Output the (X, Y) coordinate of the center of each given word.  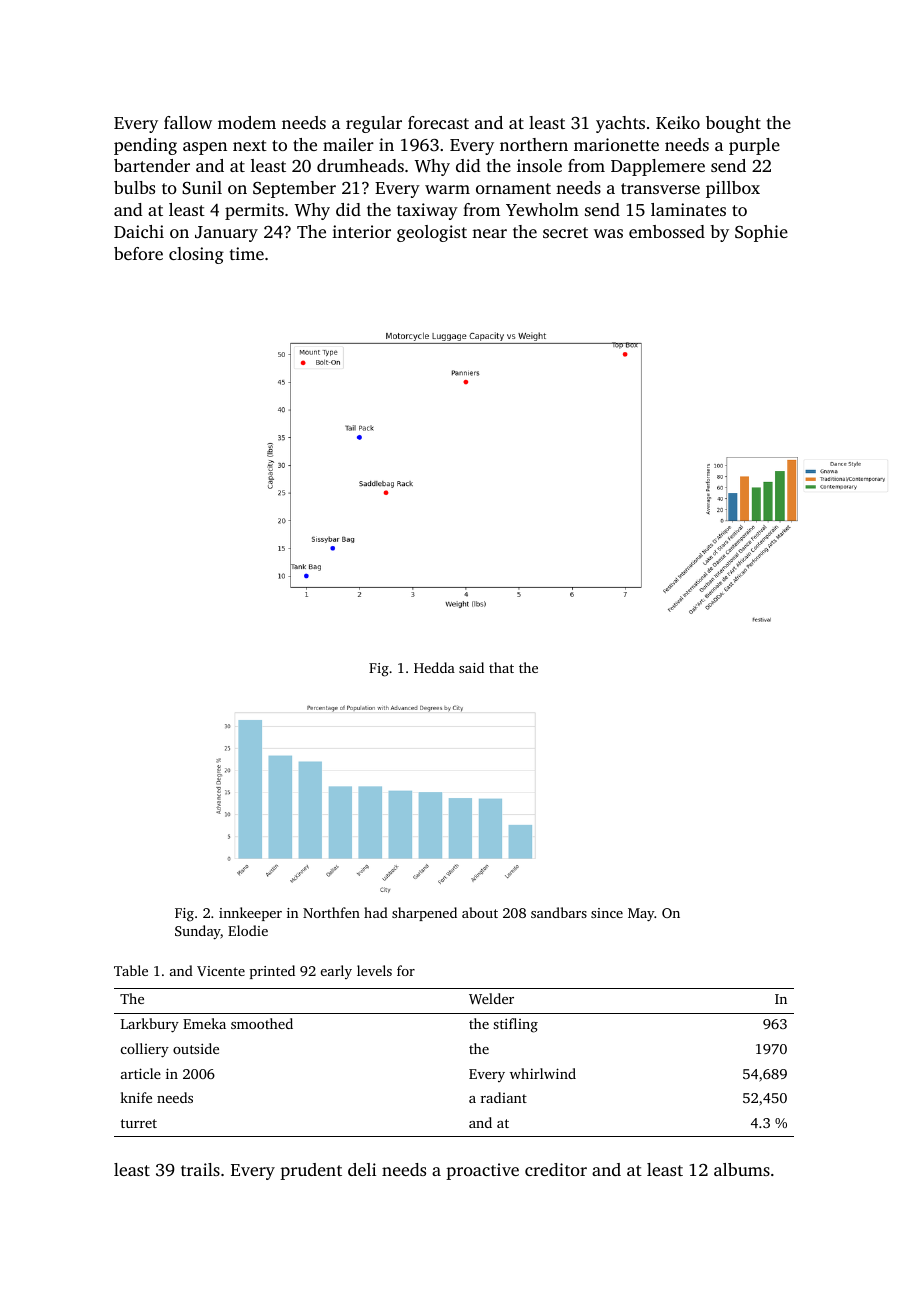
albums (742, 1169)
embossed (667, 231)
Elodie (248, 930)
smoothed (262, 1023)
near (489, 233)
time (247, 253)
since (607, 913)
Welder (491, 998)
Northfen (331, 912)
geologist (432, 233)
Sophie (761, 233)
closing (196, 255)
